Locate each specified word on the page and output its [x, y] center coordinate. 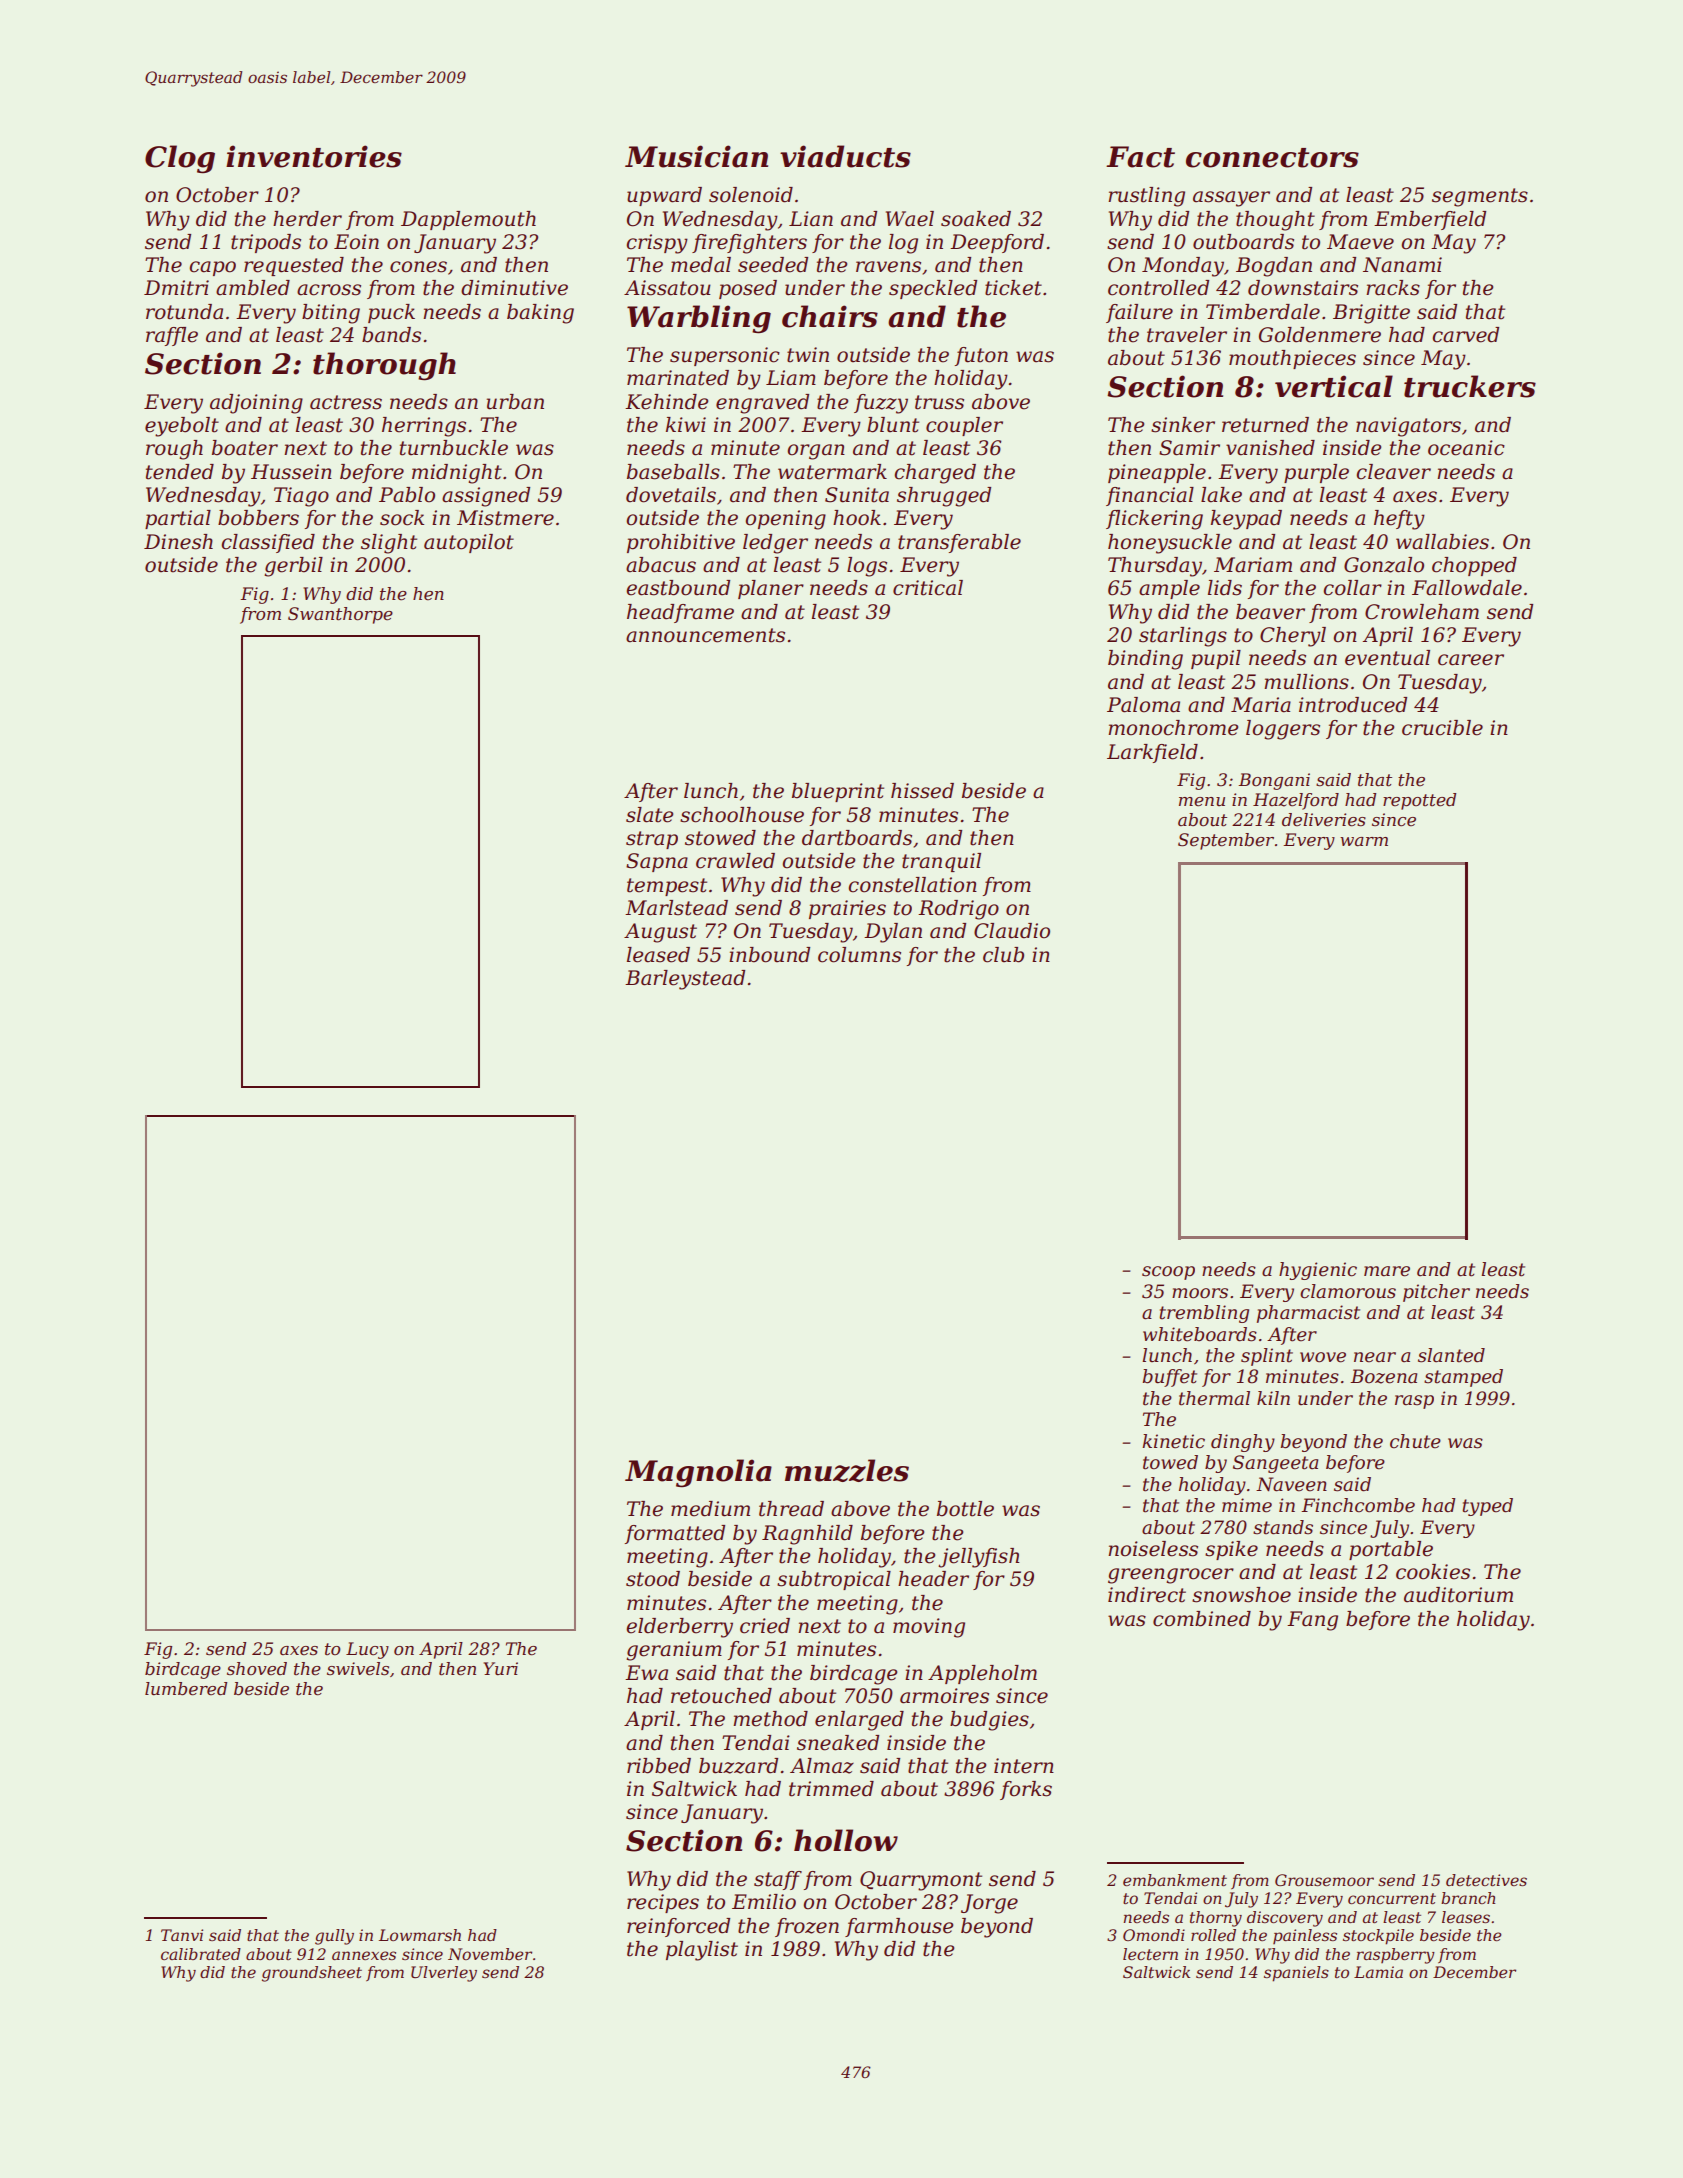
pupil [1216, 659]
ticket [1013, 288]
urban [515, 402]
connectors [1272, 158]
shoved [257, 1669]
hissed [922, 791]
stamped [1463, 1378]
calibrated [201, 1954]
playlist [702, 1951]
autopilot [469, 543]
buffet [1169, 1378]
